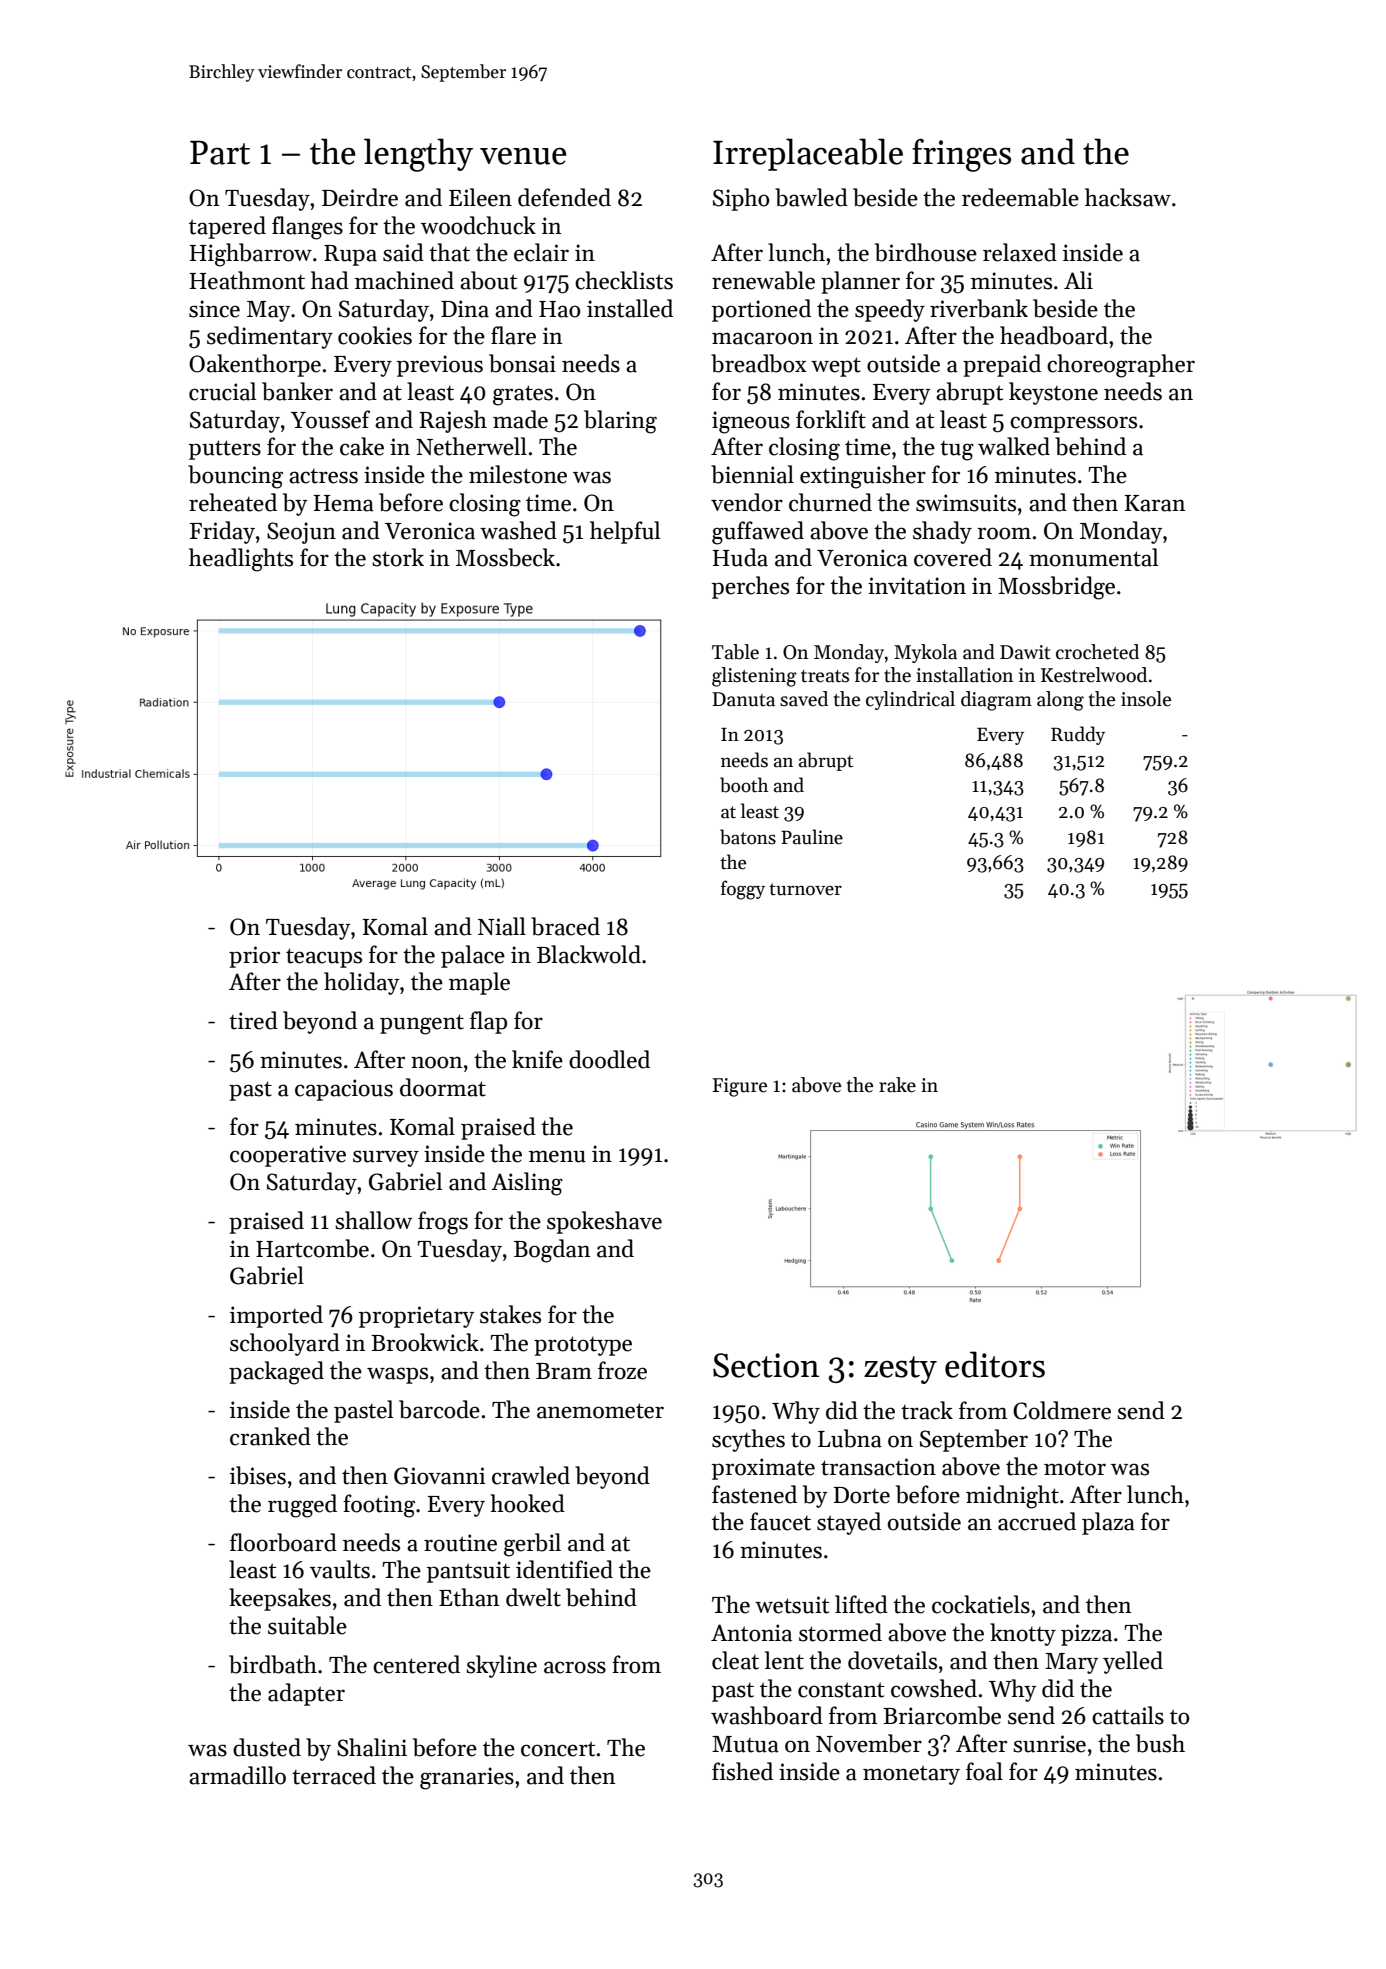 This screenshot has width=1386, height=1969. What do you see at coordinates (609, 1059) in the screenshot?
I see `doodled` at bounding box center [609, 1059].
